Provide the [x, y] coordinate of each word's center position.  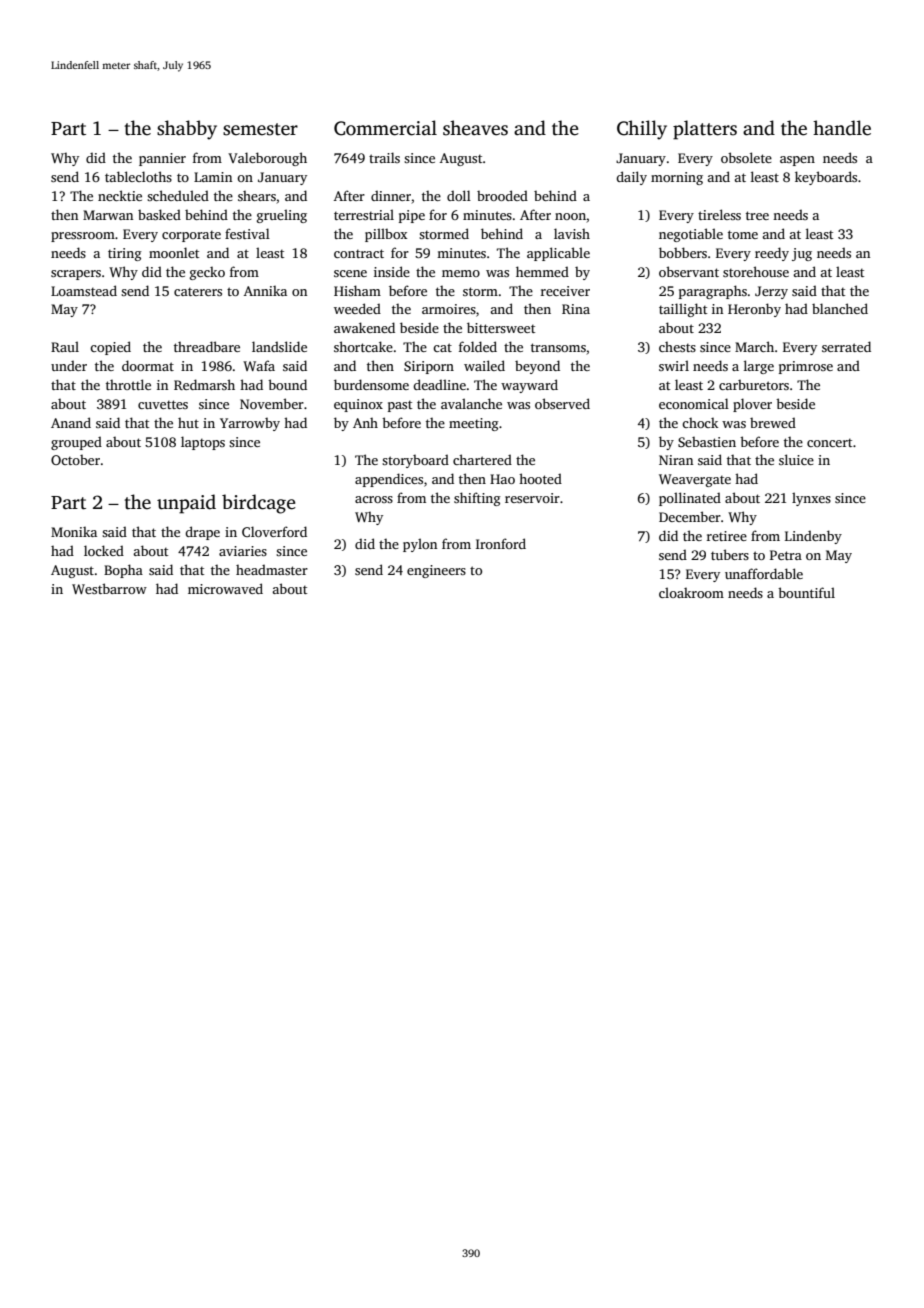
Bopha [123, 571]
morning [677, 178]
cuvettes [163, 404]
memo [461, 273]
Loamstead [84, 290]
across [374, 499]
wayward [529, 386]
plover [752, 405]
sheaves [475, 128]
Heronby [754, 310]
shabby [187, 130]
